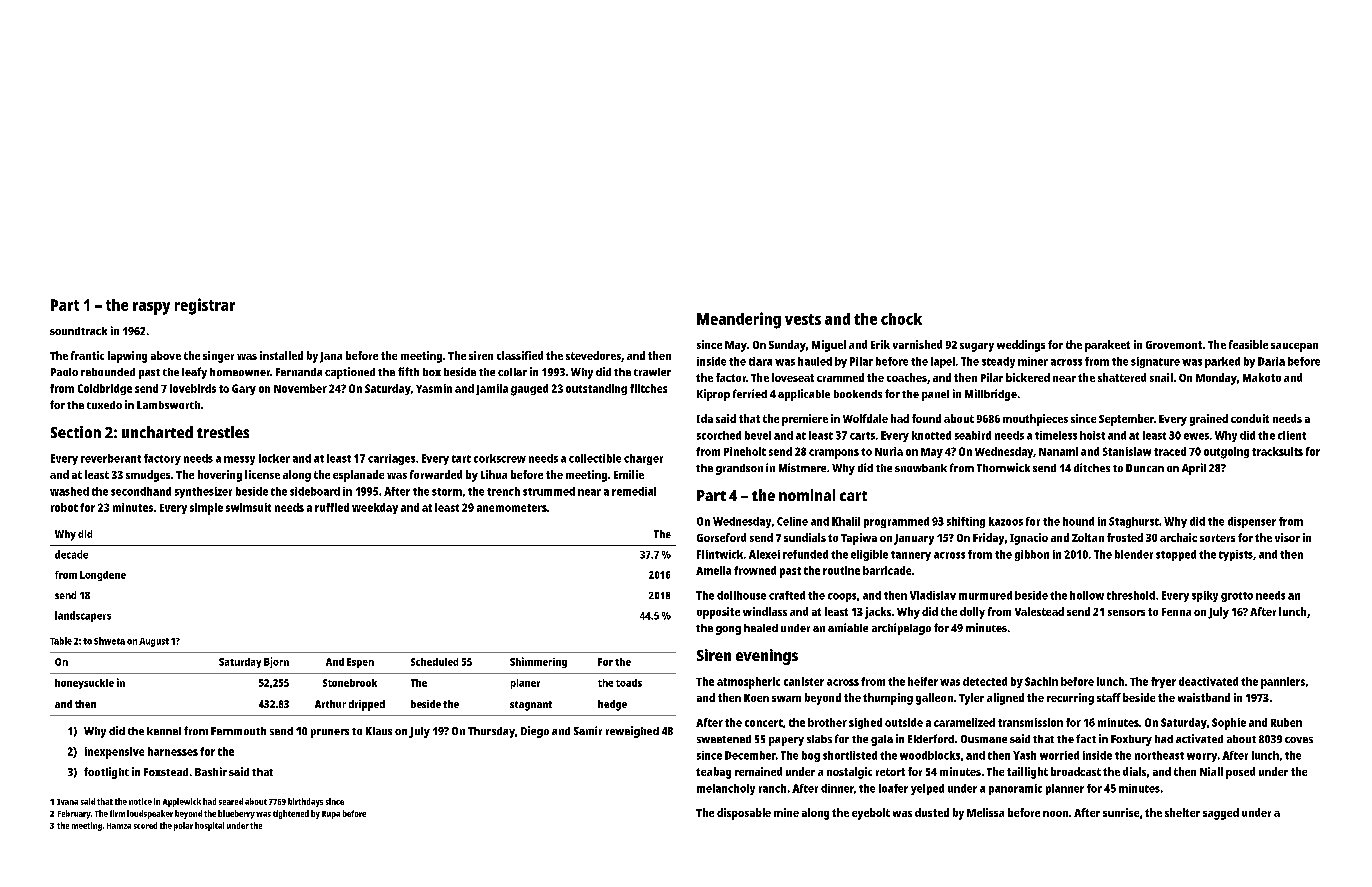 Image resolution: width=1372 pixels, height=887 pixels. What do you see at coordinates (87, 355) in the document?
I see `frantic` at bounding box center [87, 355].
